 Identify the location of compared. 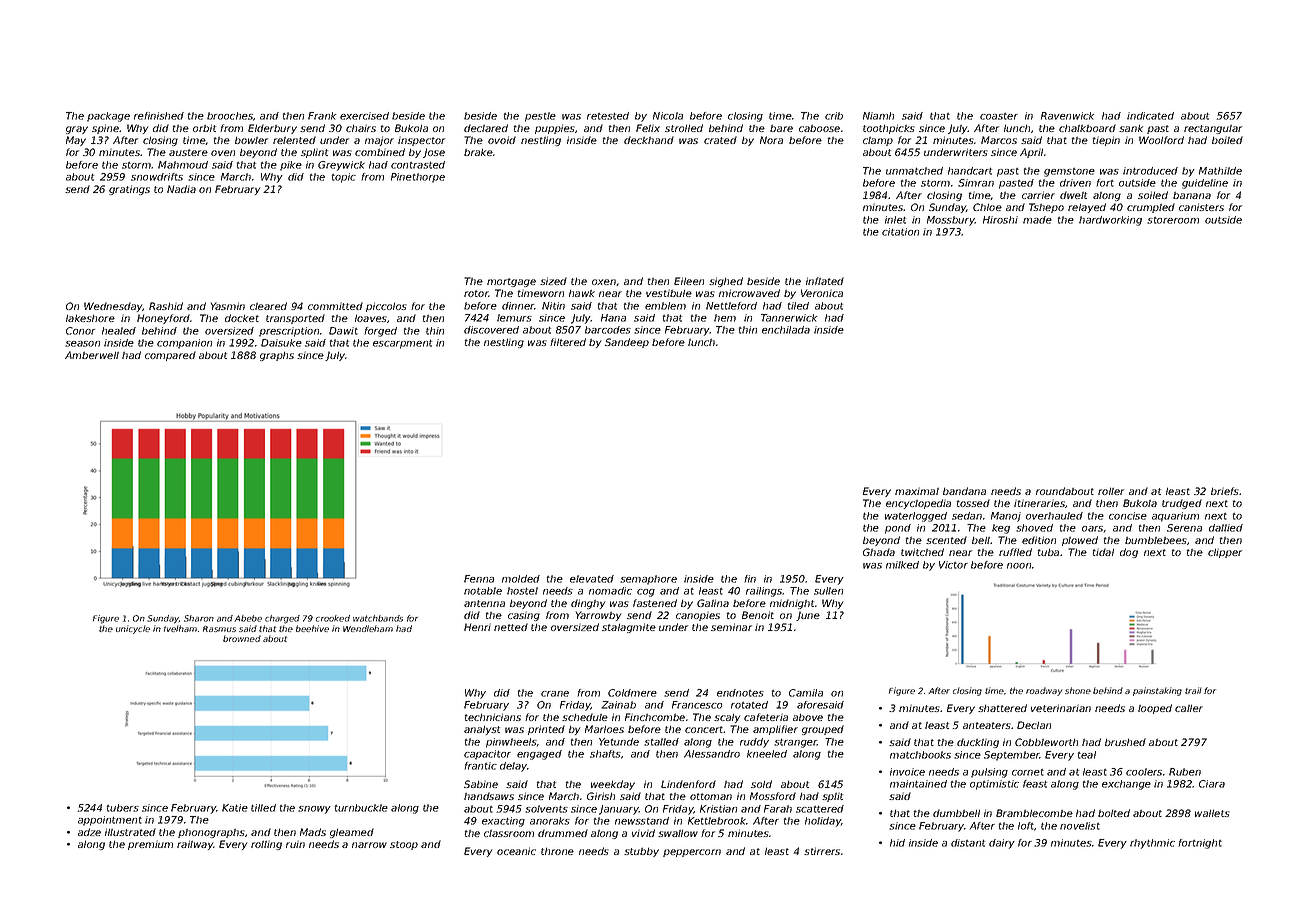
(170, 356).
